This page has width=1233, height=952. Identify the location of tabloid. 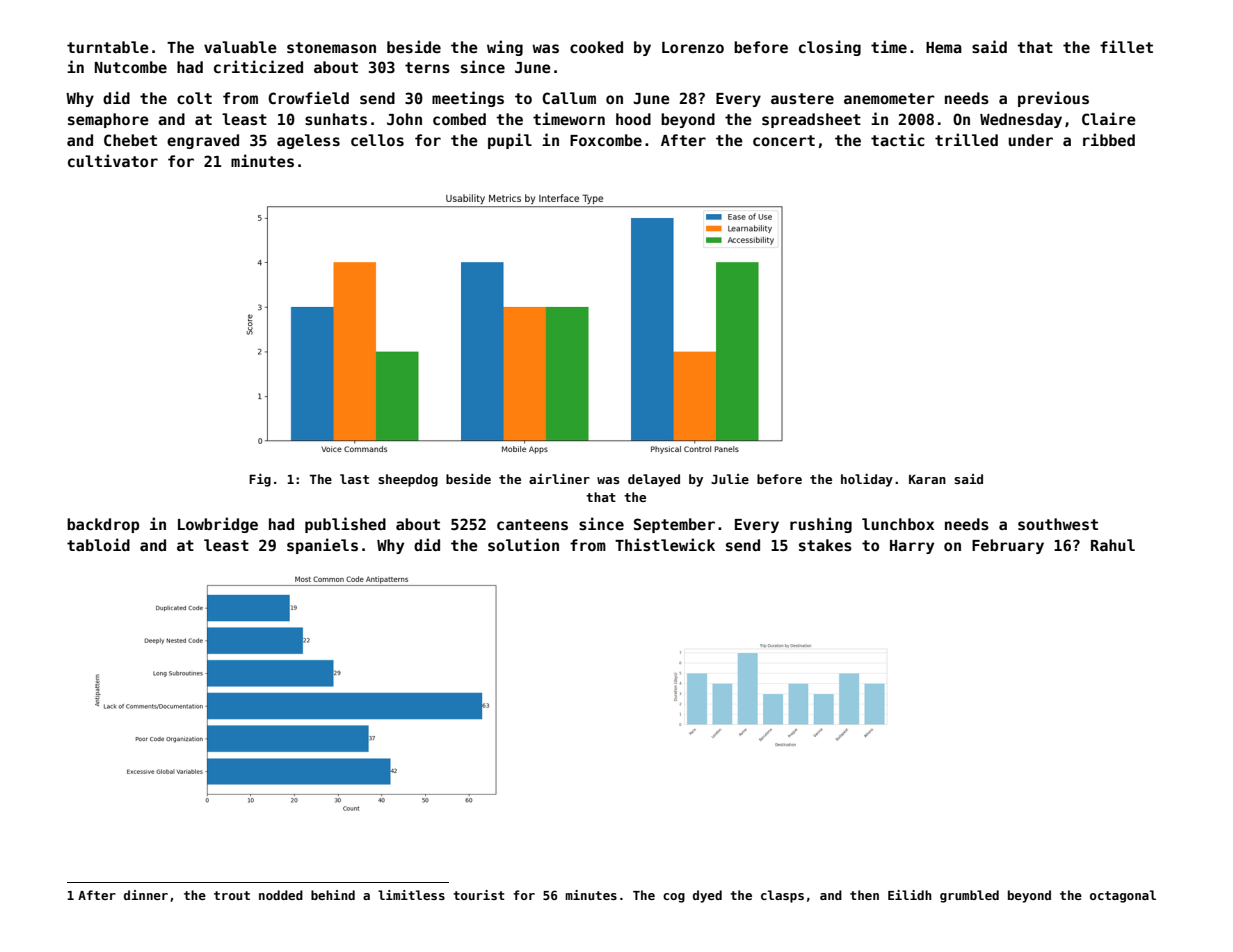
(98, 544).
